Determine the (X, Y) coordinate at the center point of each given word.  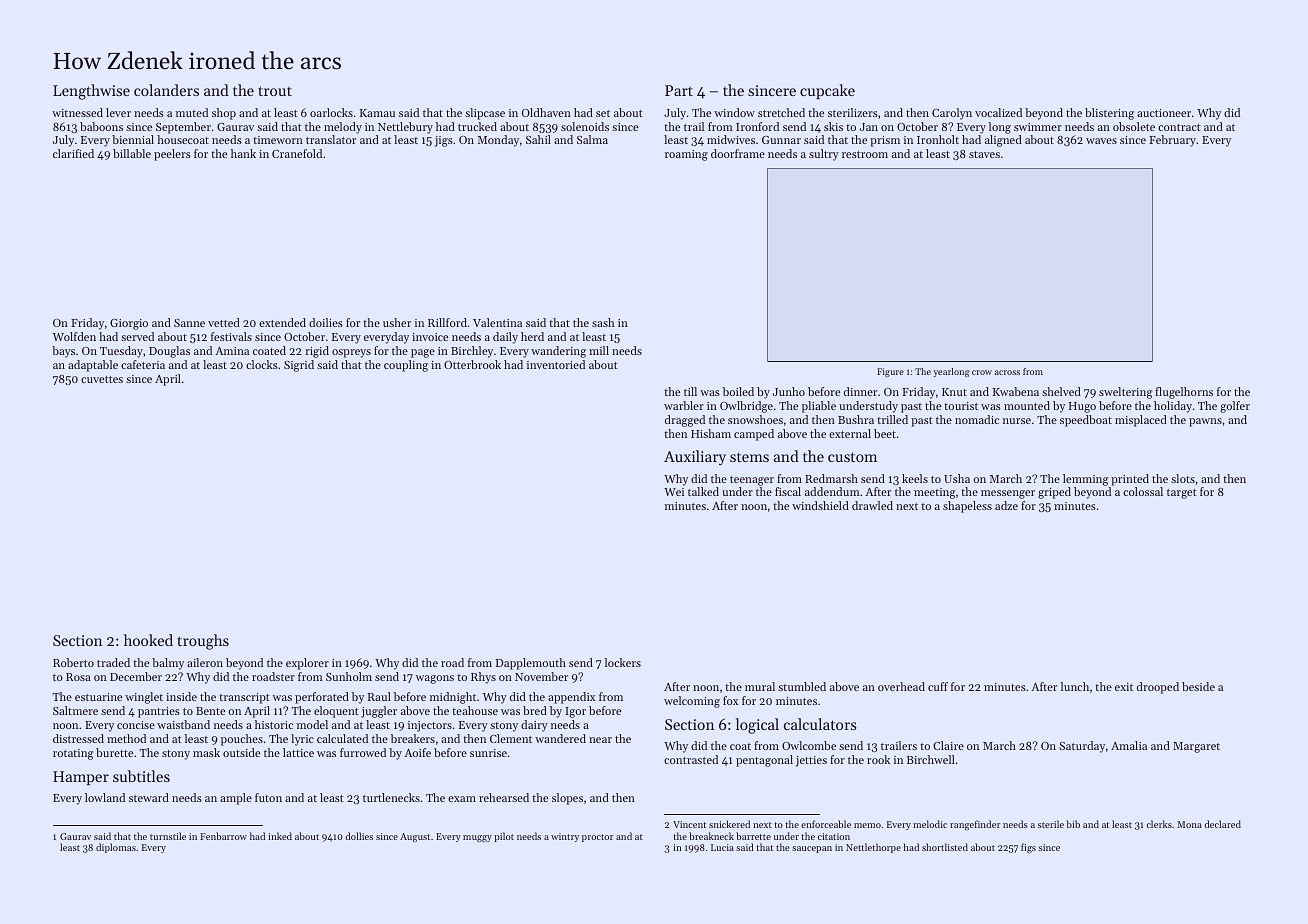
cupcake (827, 91)
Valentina (497, 322)
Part (679, 90)
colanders (166, 90)
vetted (224, 322)
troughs (203, 642)
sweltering (1125, 393)
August (415, 837)
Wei (674, 492)
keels (915, 478)
